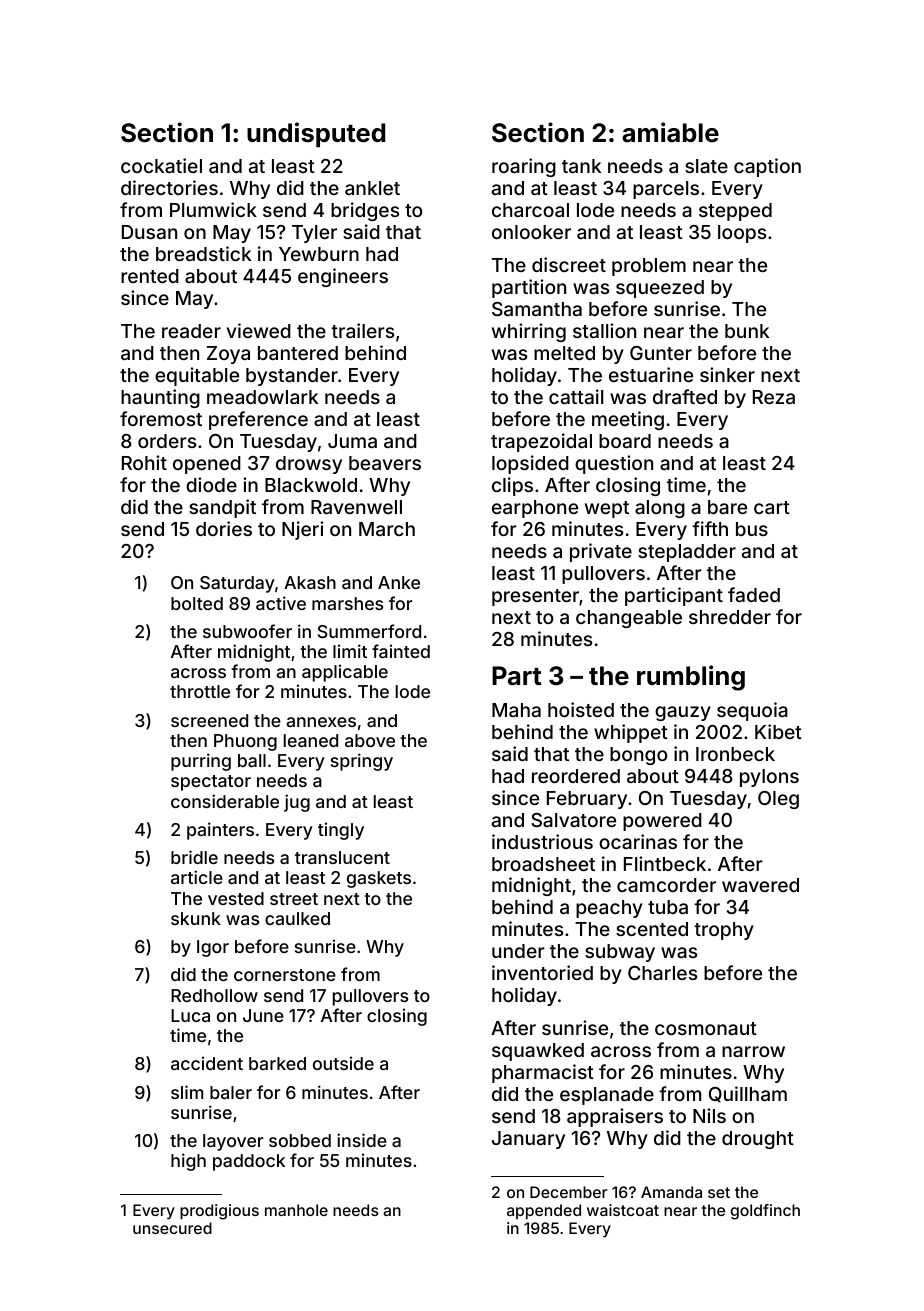 This screenshot has width=924, height=1311. Describe the element at coordinates (316, 134) in the screenshot. I see `undisputed` at that location.
